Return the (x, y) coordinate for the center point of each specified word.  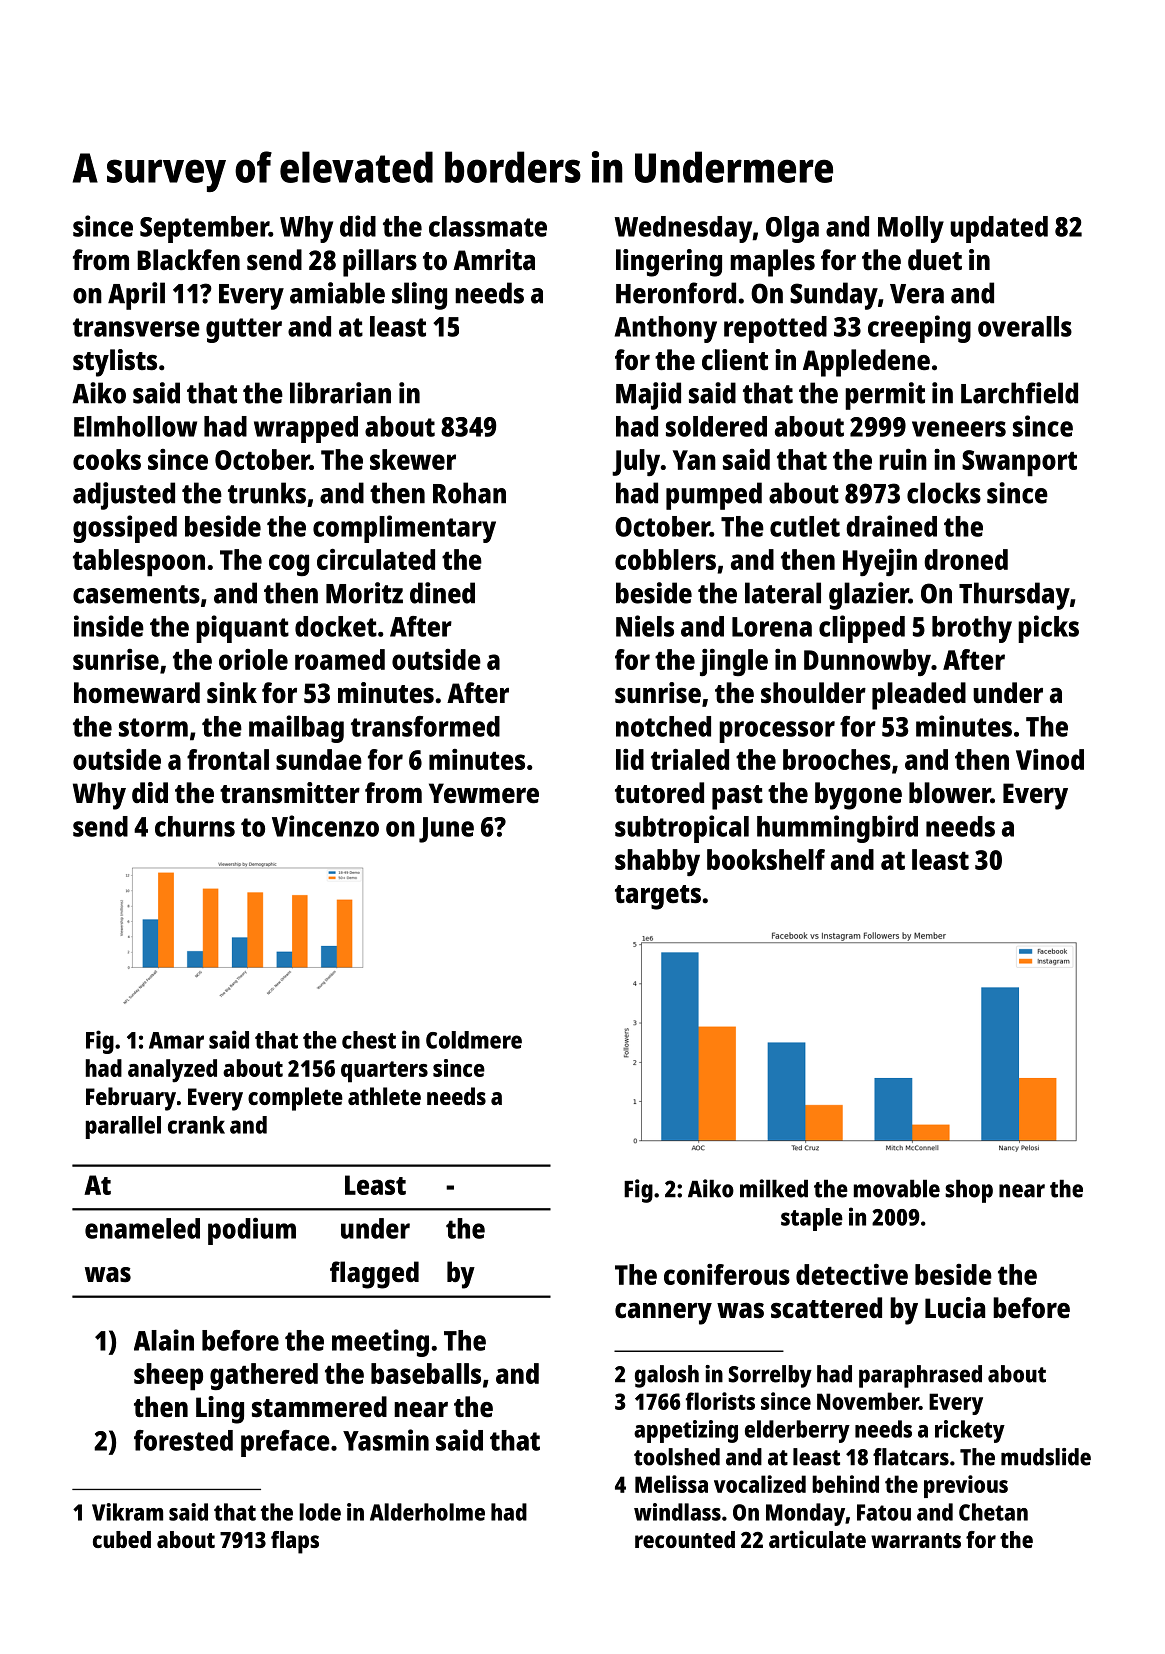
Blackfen (188, 259)
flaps (295, 1542)
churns (195, 826)
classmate (488, 226)
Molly (911, 229)
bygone (858, 796)
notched (663, 726)
